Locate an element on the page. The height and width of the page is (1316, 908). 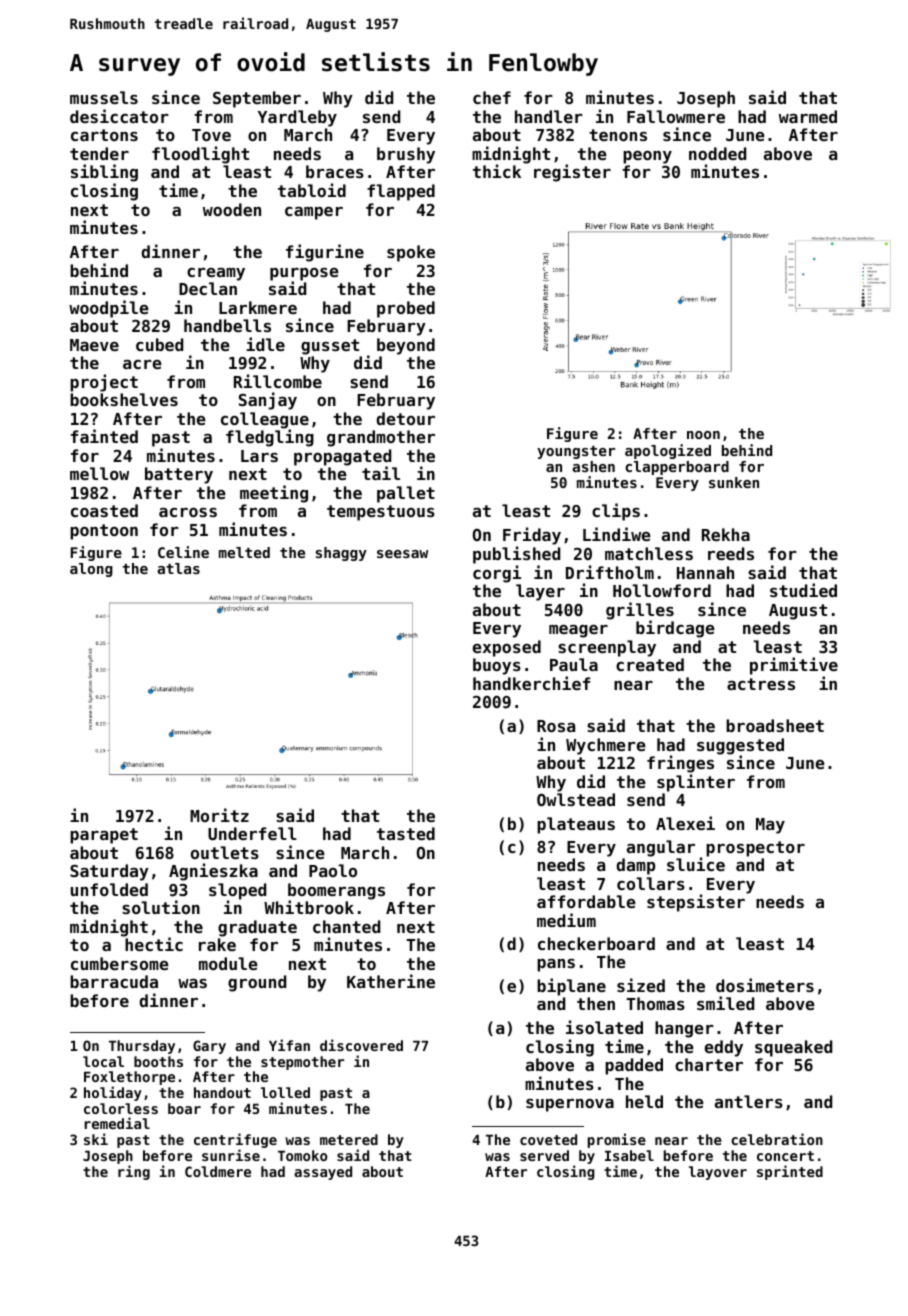
buoys is located at coordinates (497, 666).
